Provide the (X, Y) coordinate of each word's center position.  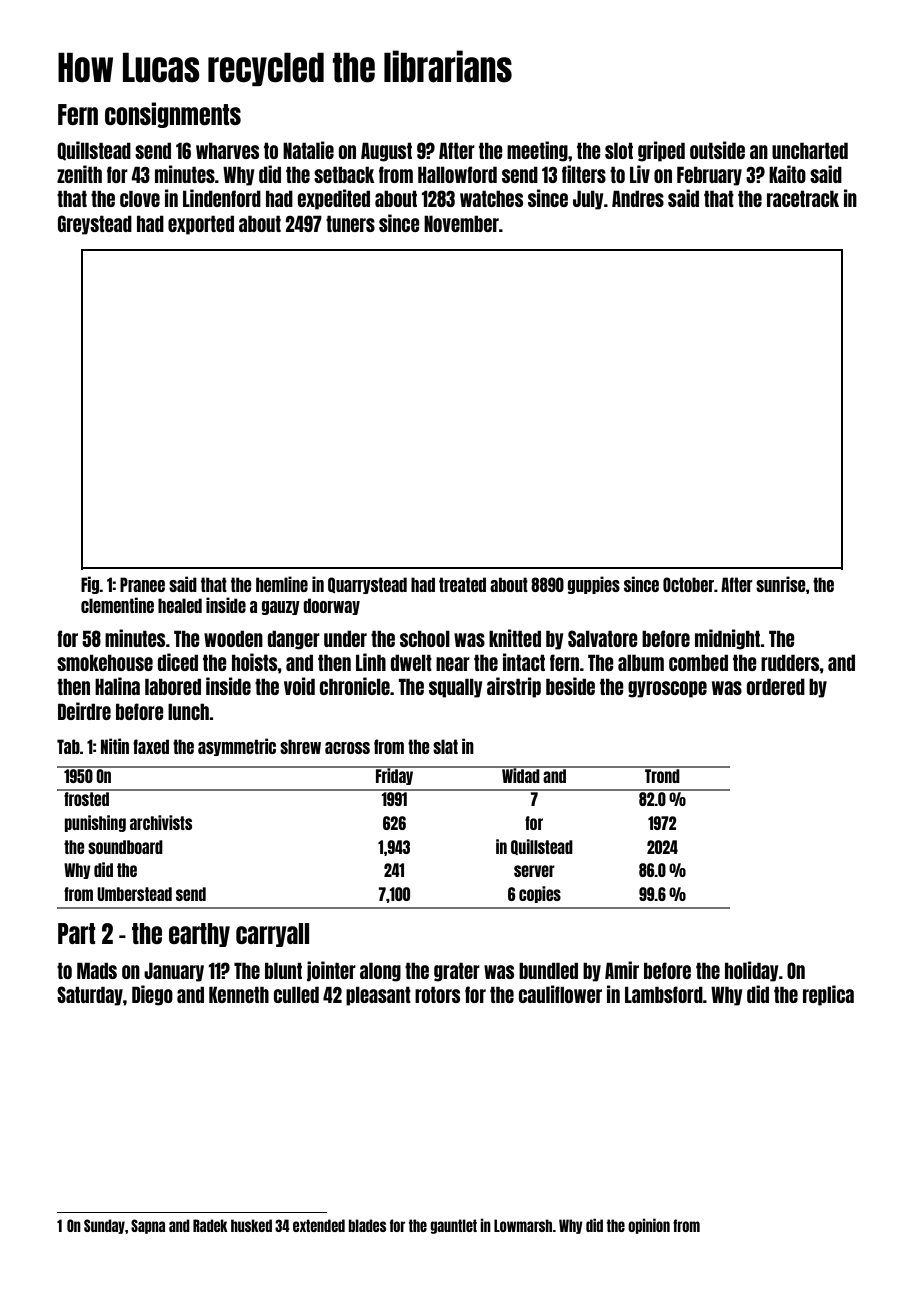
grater (457, 972)
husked (251, 1225)
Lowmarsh (523, 1225)
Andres (638, 198)
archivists (161, 822)
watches (491, 198)
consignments (173, 115)
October (688, 584)
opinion (649, 1226)
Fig (90, 585)
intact (524, 662)
